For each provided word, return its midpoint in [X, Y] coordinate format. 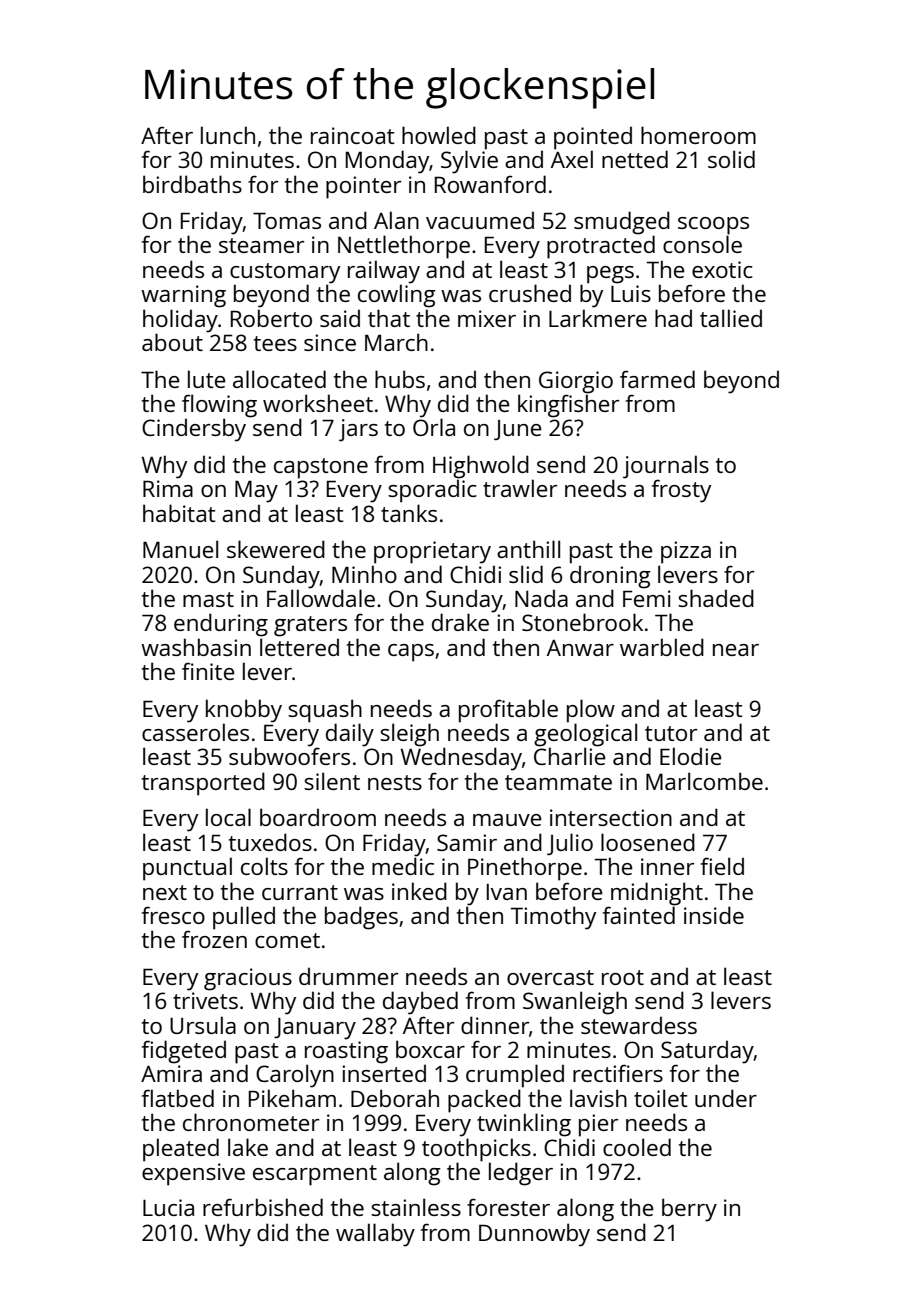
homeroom [698, 135]
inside [714, 915]
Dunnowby [534, 1235]
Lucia [168, 1207]
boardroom [318, 817]
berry [689, 1210]
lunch [228, 135]
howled [439, 135]
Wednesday [461, 759]
